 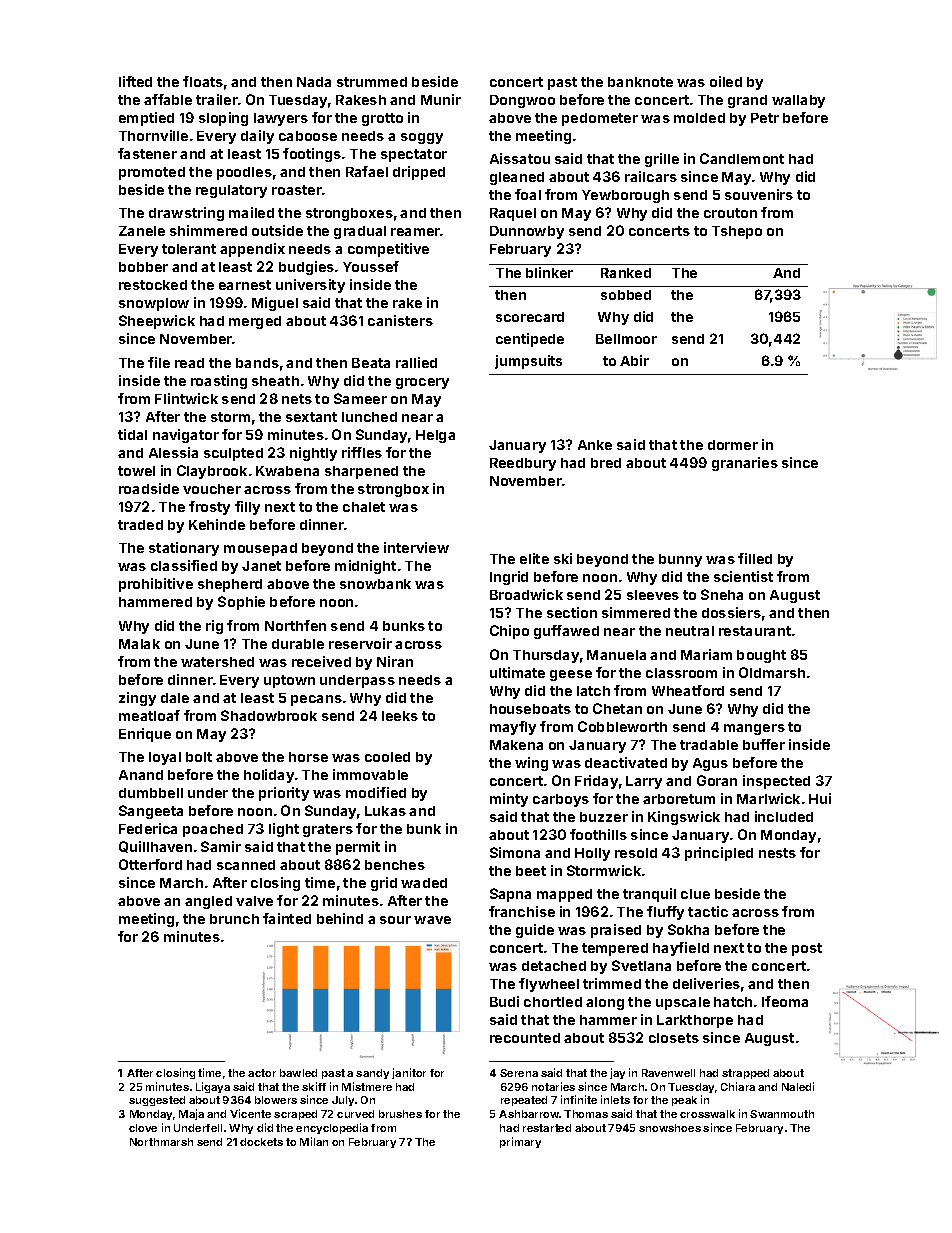 What do you see at coordinates (798, 101) in the image?
I see `wallaby` at bounding box center [798, 101].
